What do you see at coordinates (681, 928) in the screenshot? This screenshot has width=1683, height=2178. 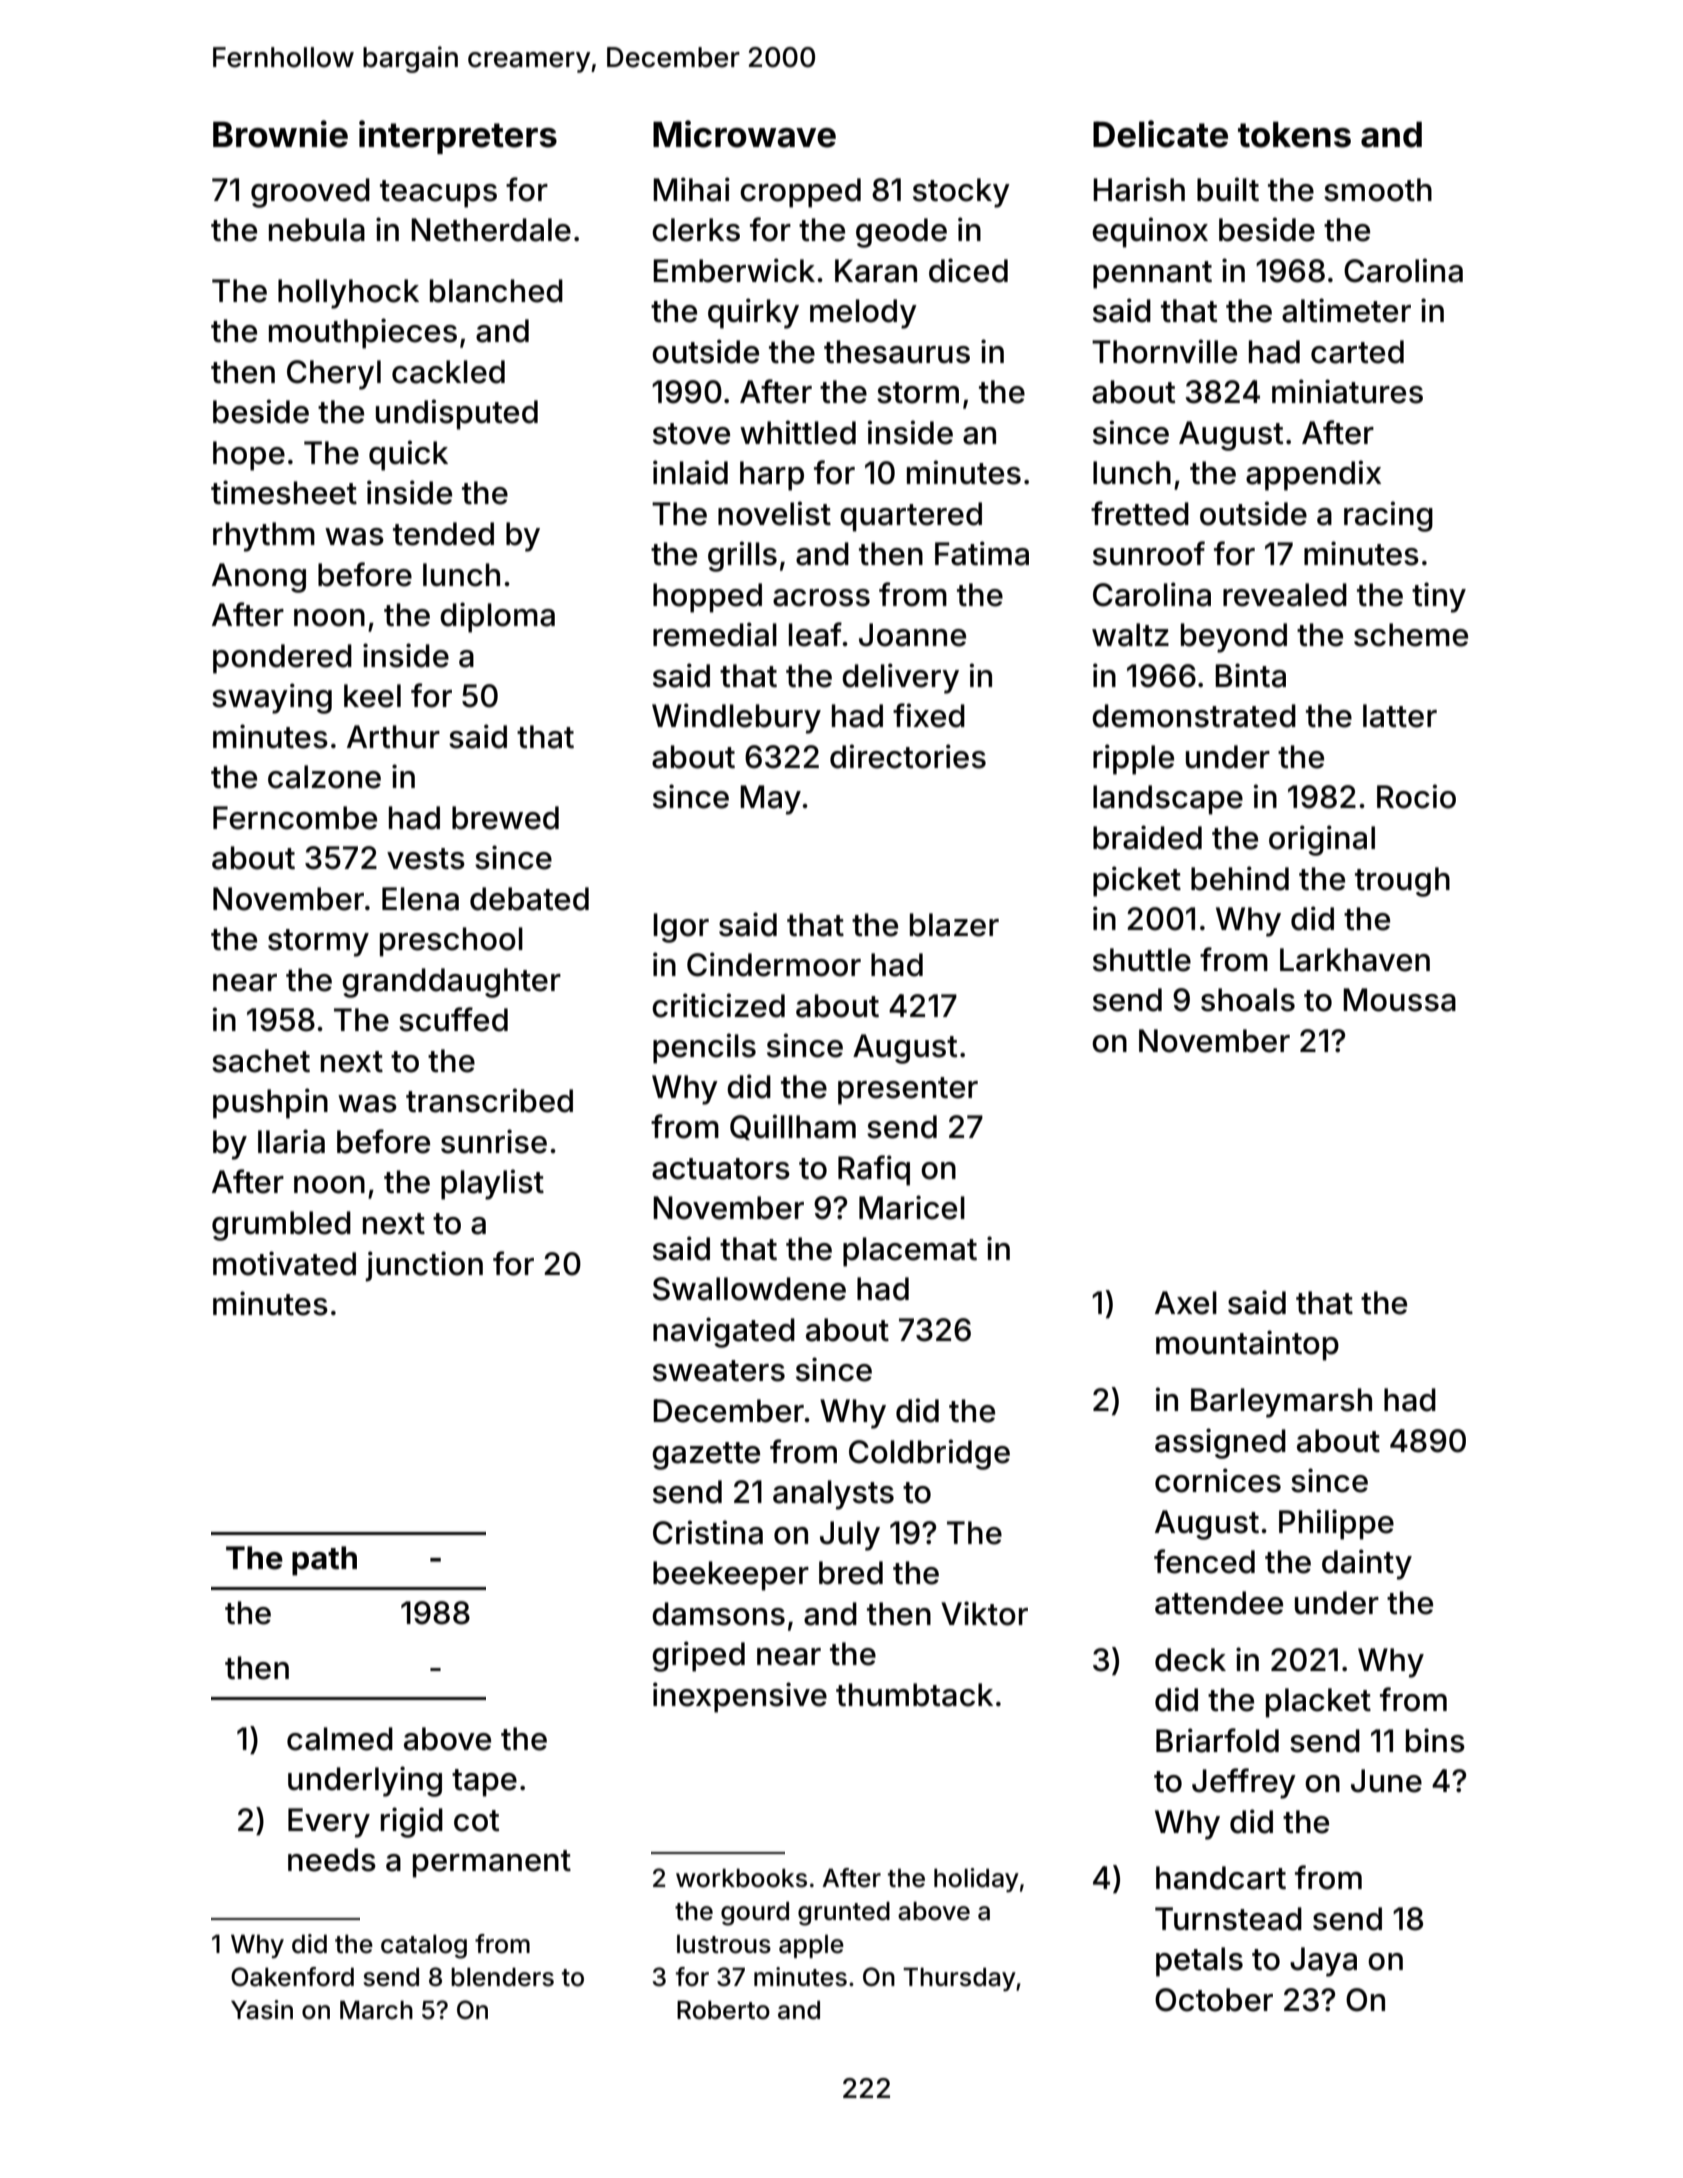 I see `Igor` at bounding box center [681, 928].
